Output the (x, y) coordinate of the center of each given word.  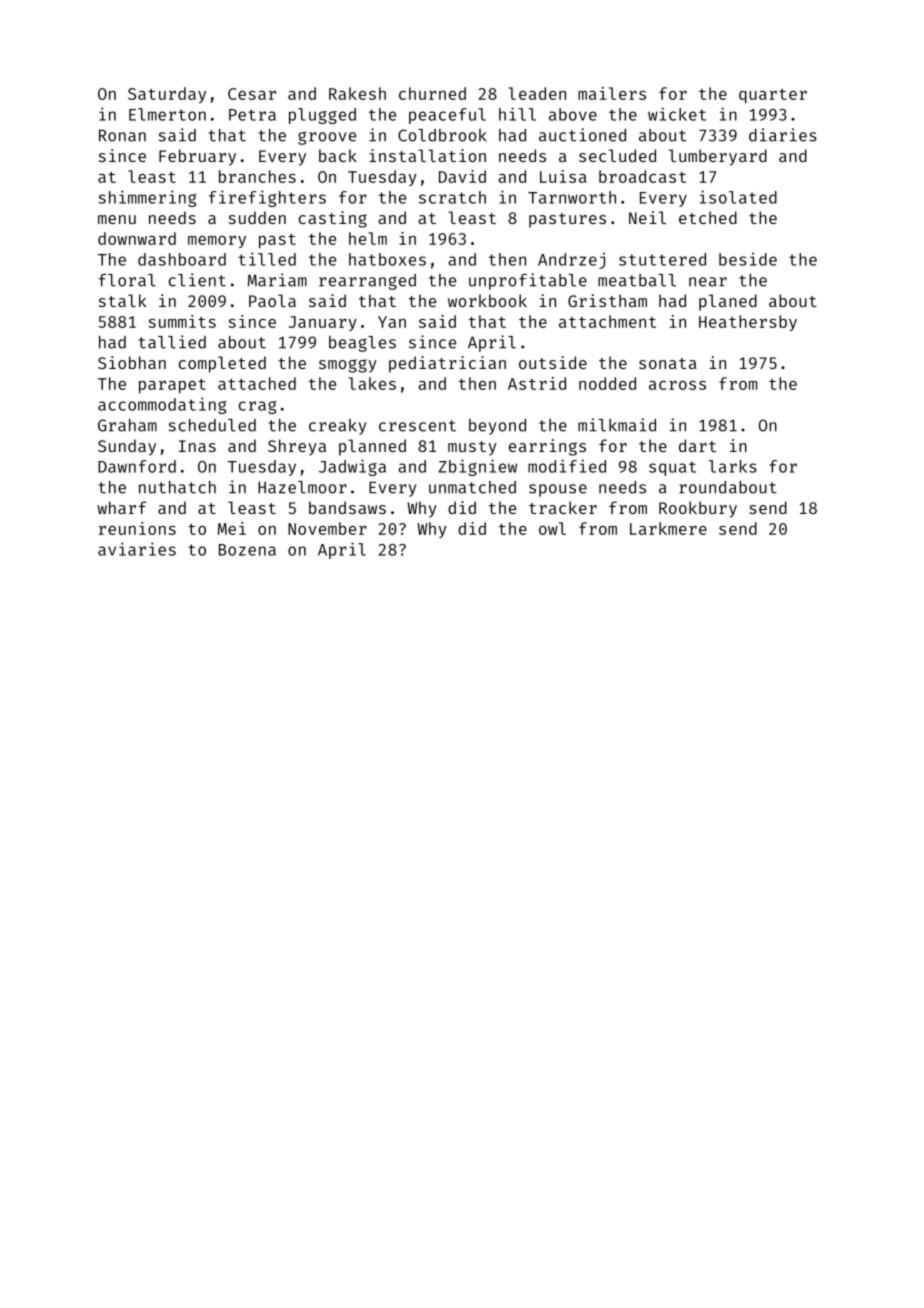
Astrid (537, 383)
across (677, 385)
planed (728, 302)
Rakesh (357, 93)
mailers (612, 93)
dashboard (182, 259)
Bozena (247, 550)
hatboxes (387, 259)
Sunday (127, 447)
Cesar (252, 94)
